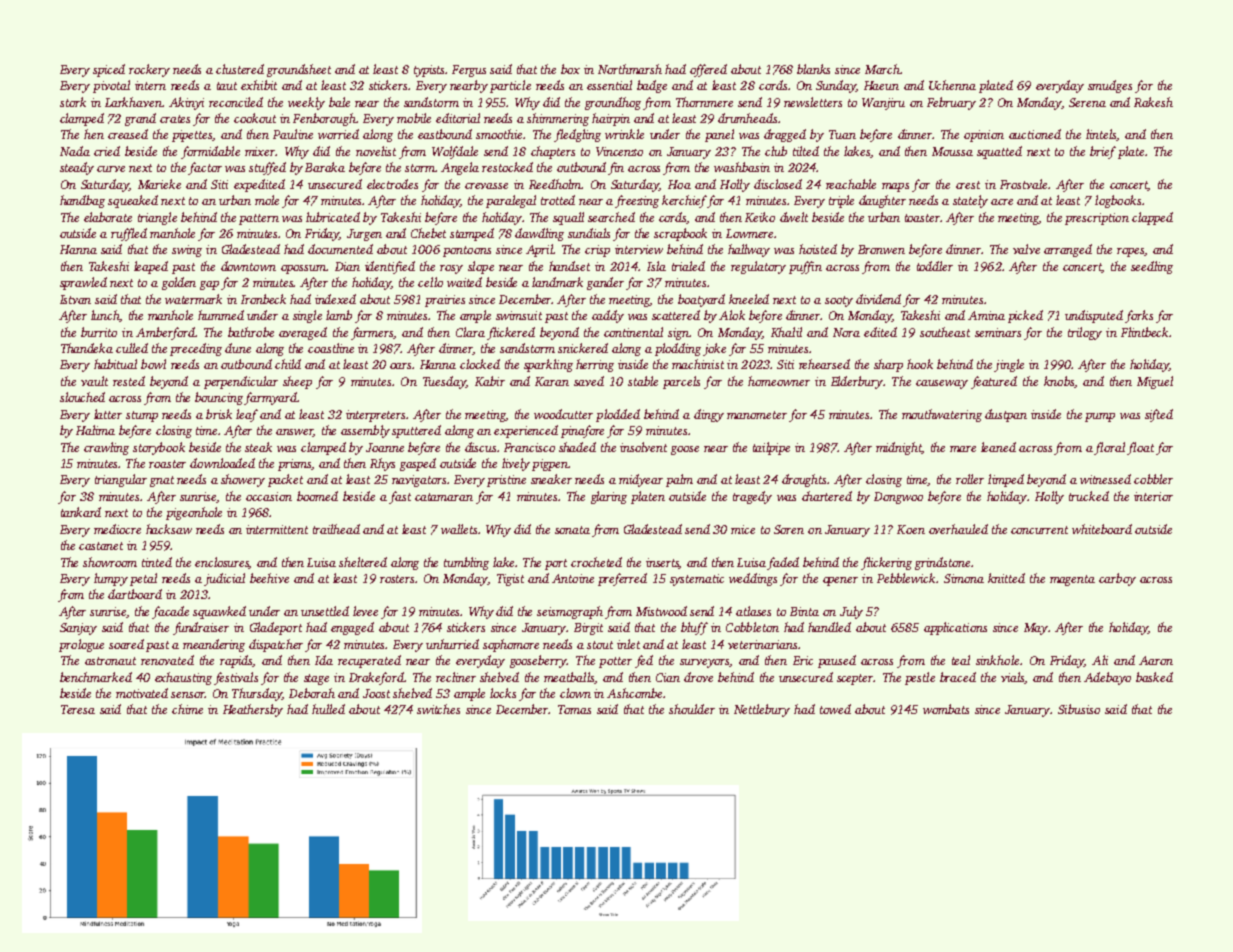 The image size is (1233, 952). I want to click on Hoa, so click(679, 184).
